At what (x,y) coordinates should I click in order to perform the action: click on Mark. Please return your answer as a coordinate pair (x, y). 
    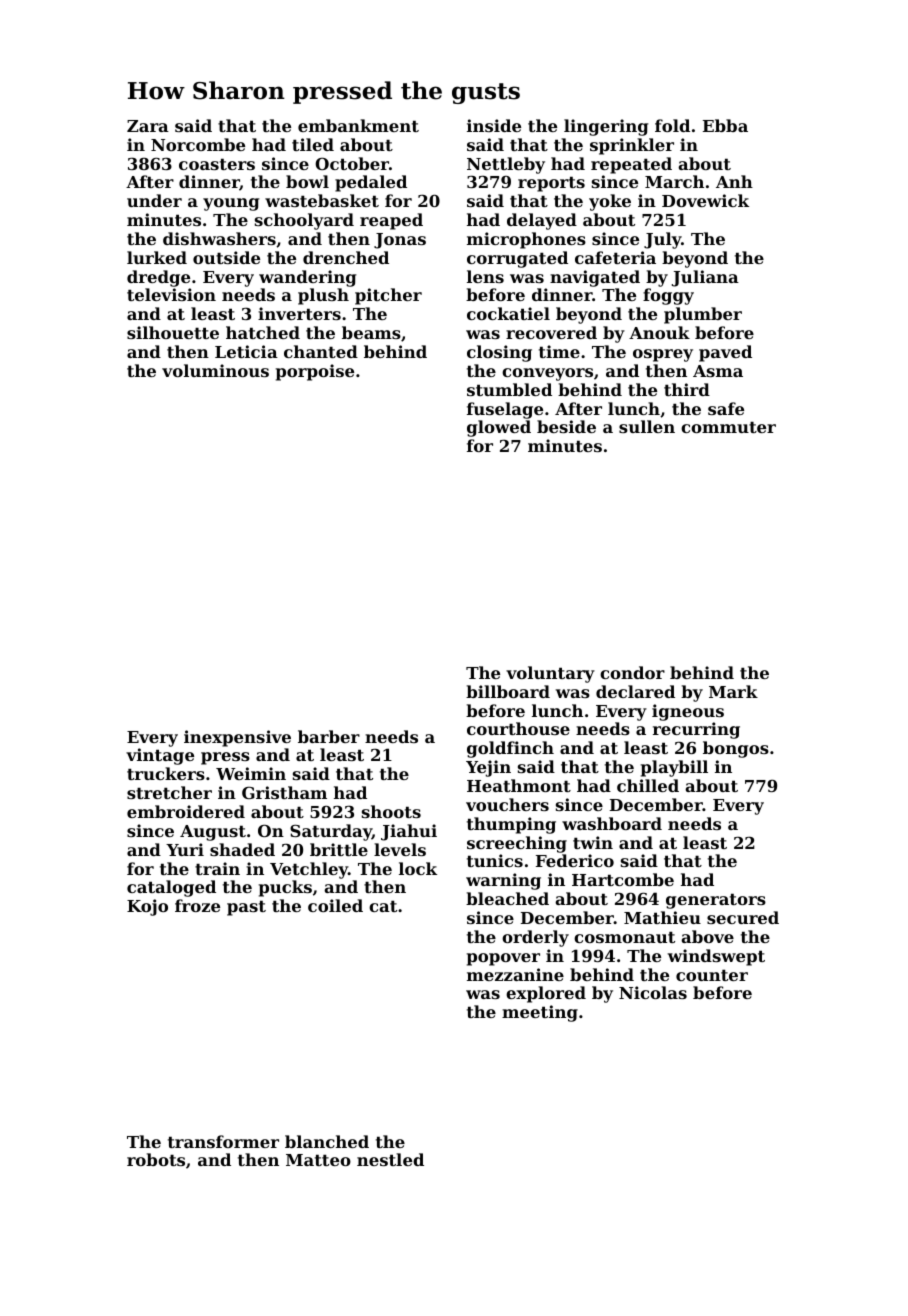
    Looking at the image, I should click on (733, 691).
